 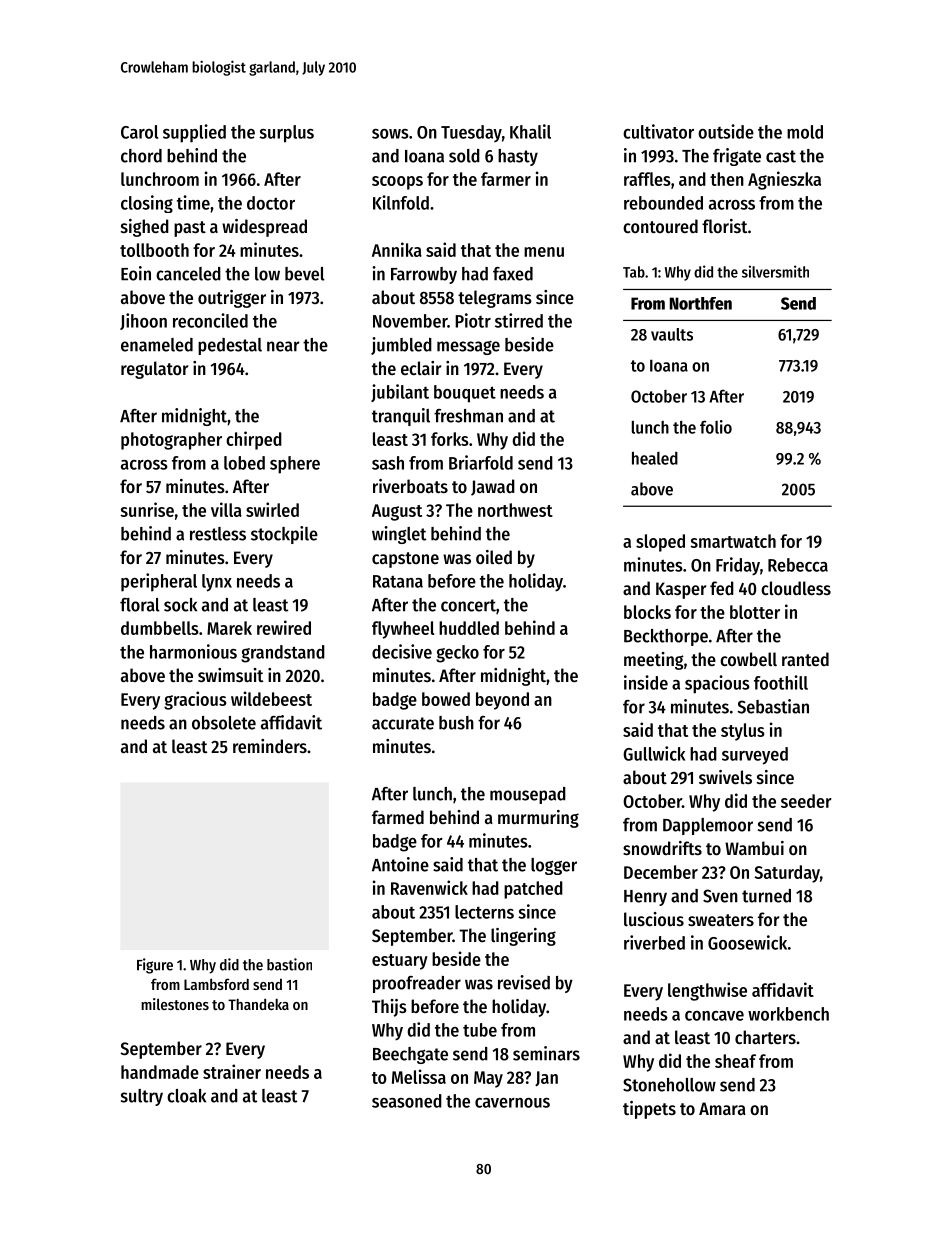 What do you see at coordinates (286, 134) in the screenshot?
I see `surplus` at bounding box center [286, 134].
